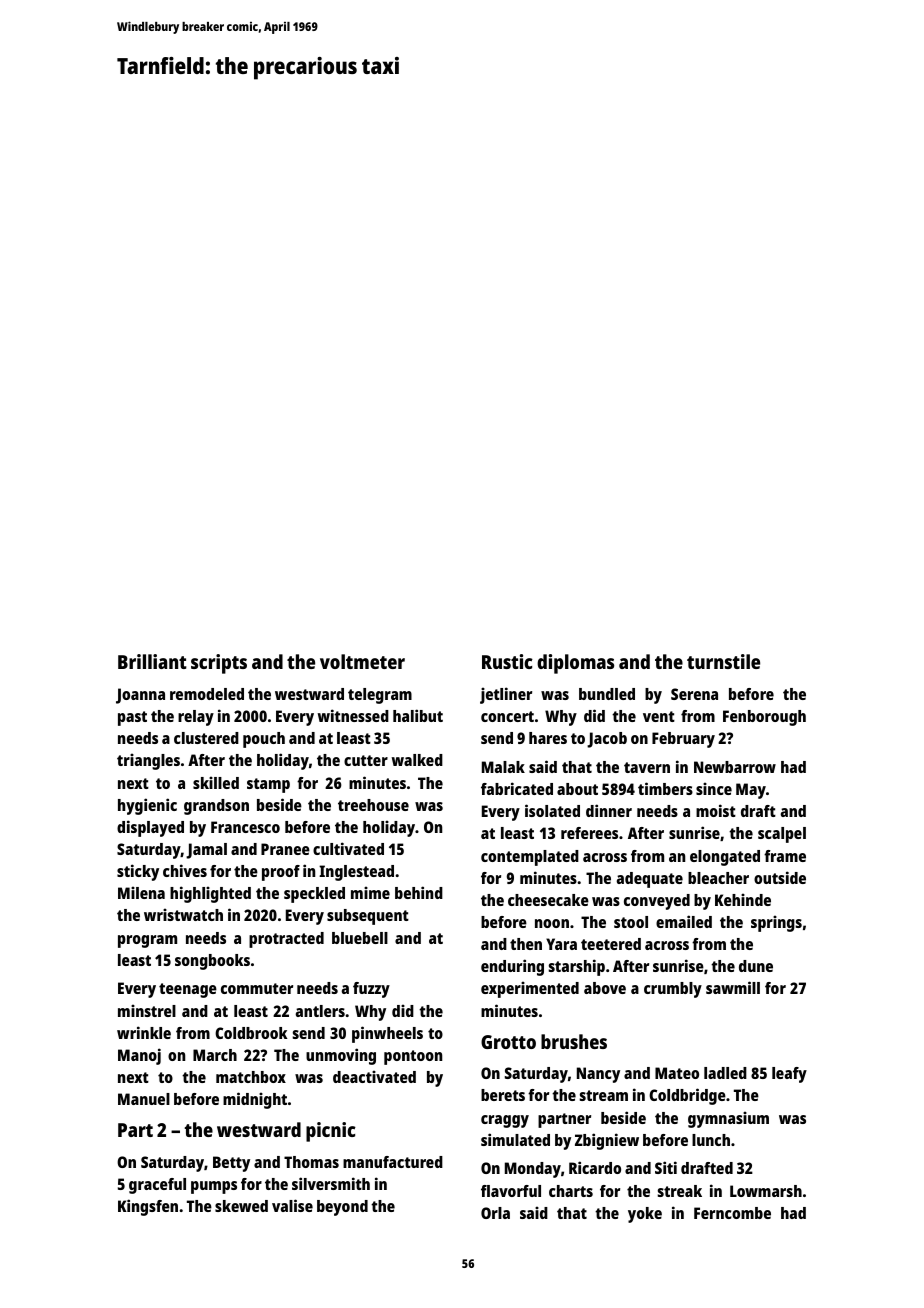 Image resolution: width=924 pixels, height=1308 pixels. Describe the element at coordinates (575, 664) in the image. I see `diplomas` at that location.
